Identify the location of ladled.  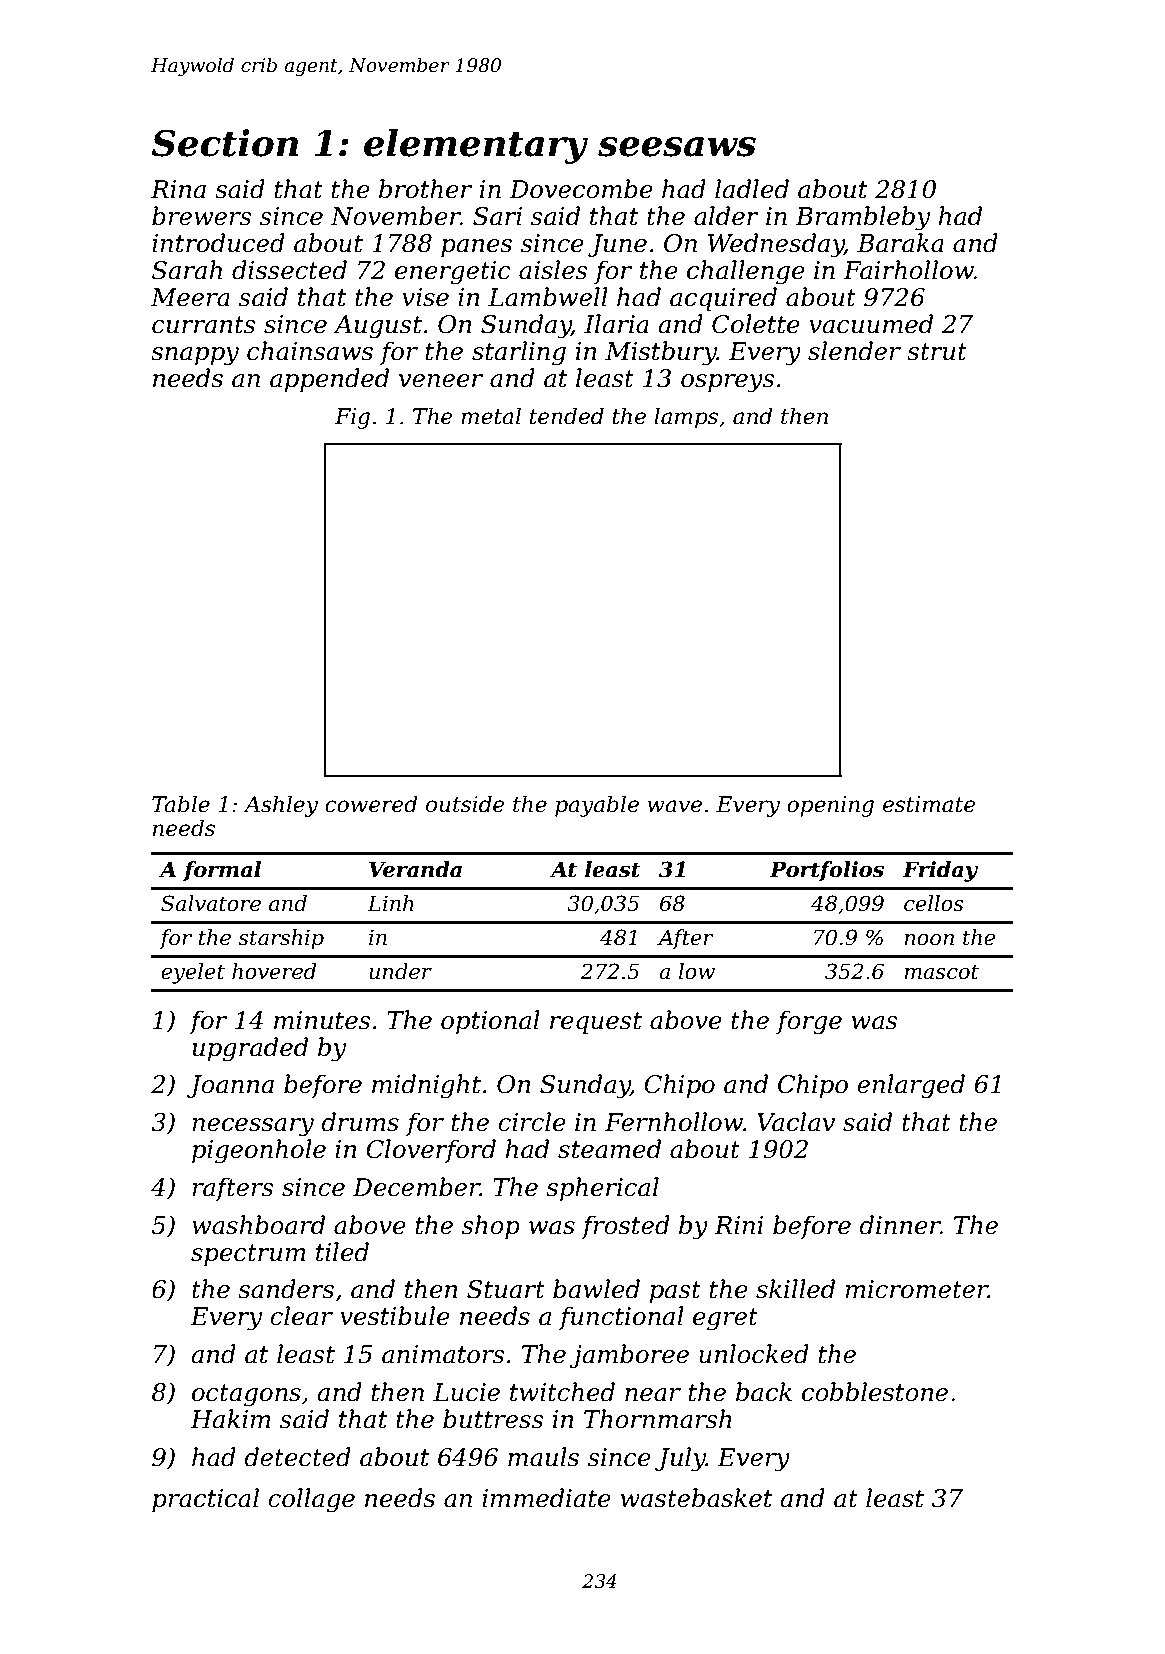
(752, 189).
